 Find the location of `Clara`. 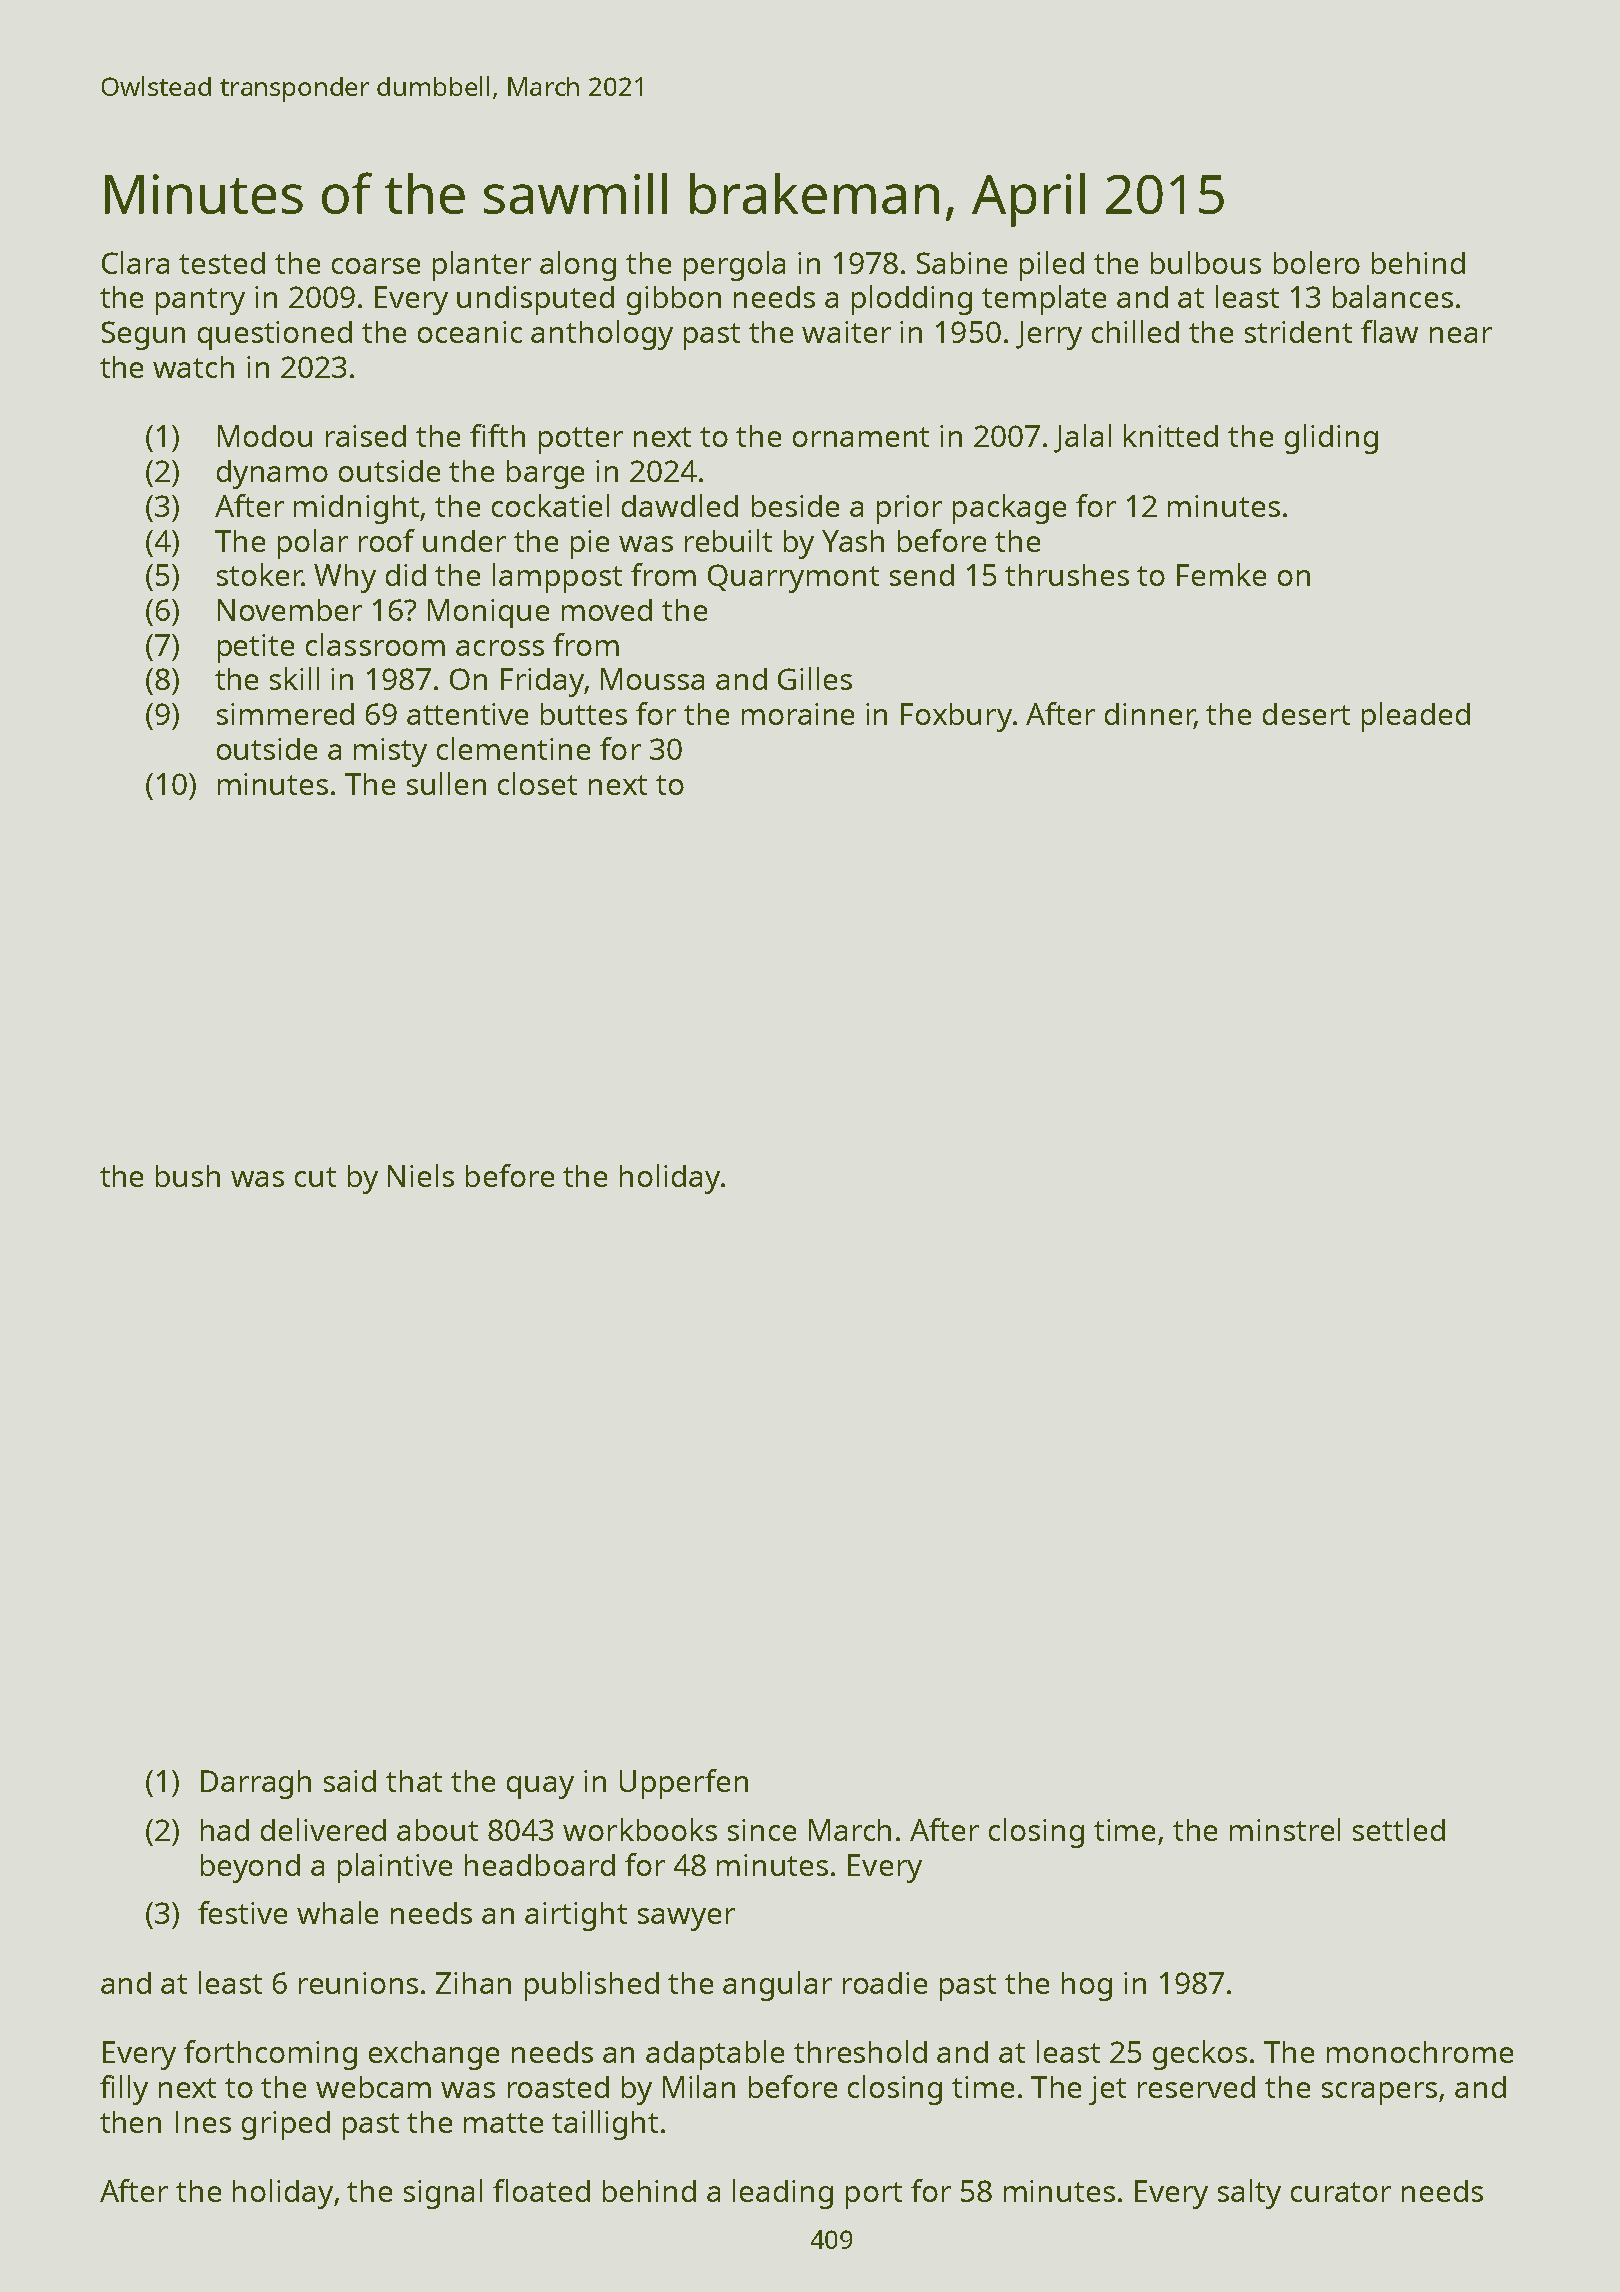

Clara is located at coordinates (135, 262).
